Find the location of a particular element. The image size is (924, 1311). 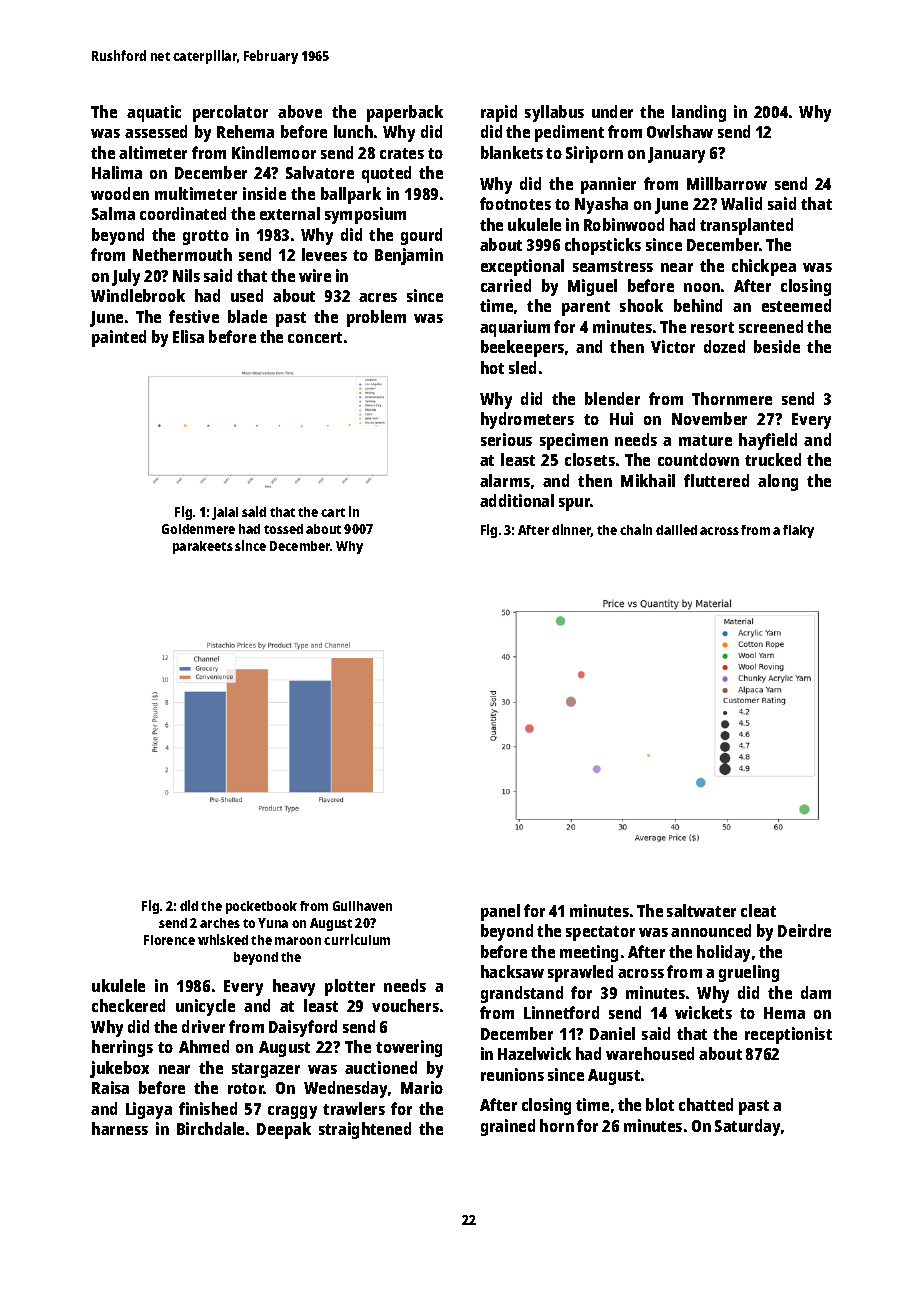

parakeets is located at coordinates (203, 547).
